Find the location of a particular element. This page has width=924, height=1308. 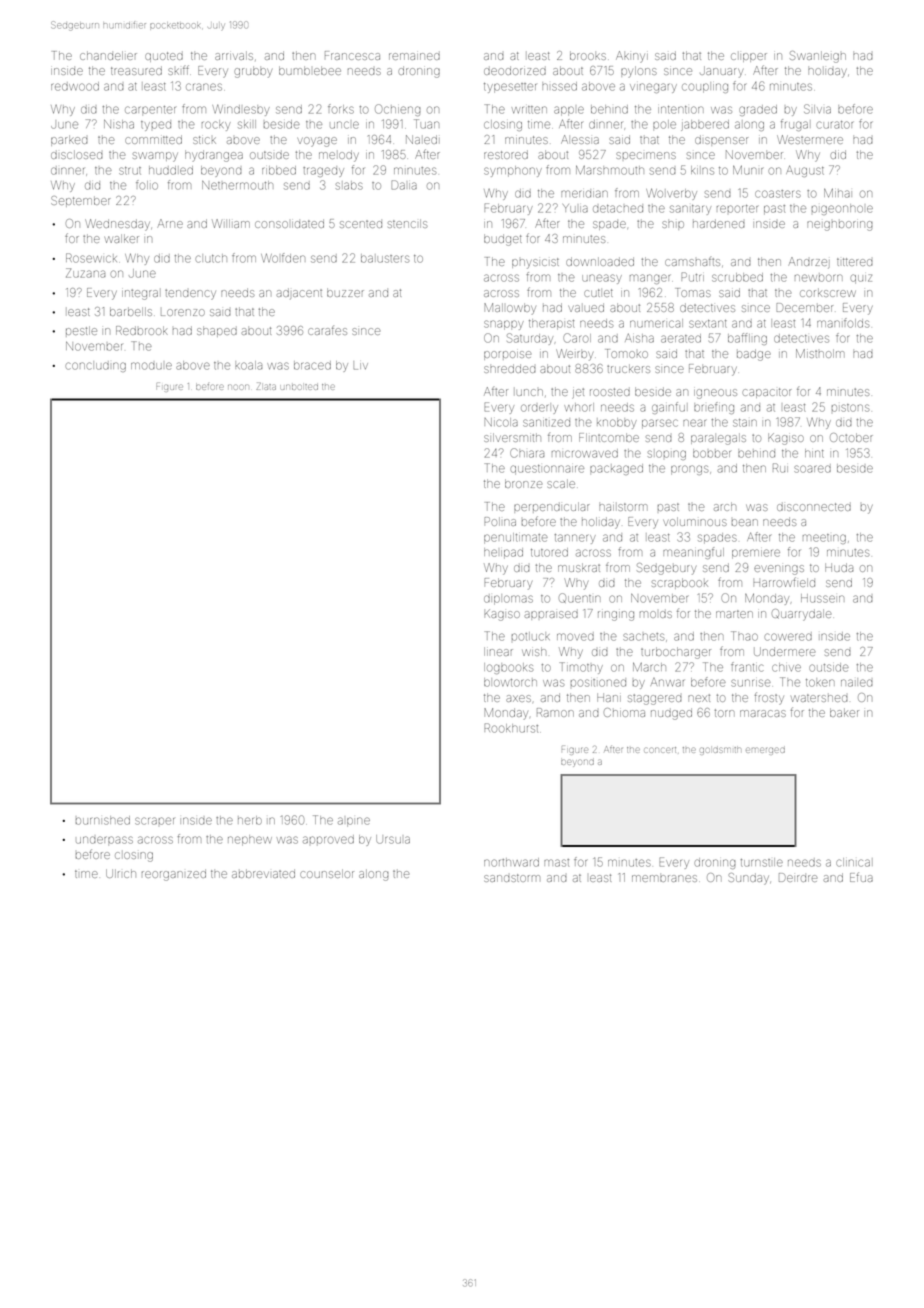

frantic is located at coordinates (747, 667).
